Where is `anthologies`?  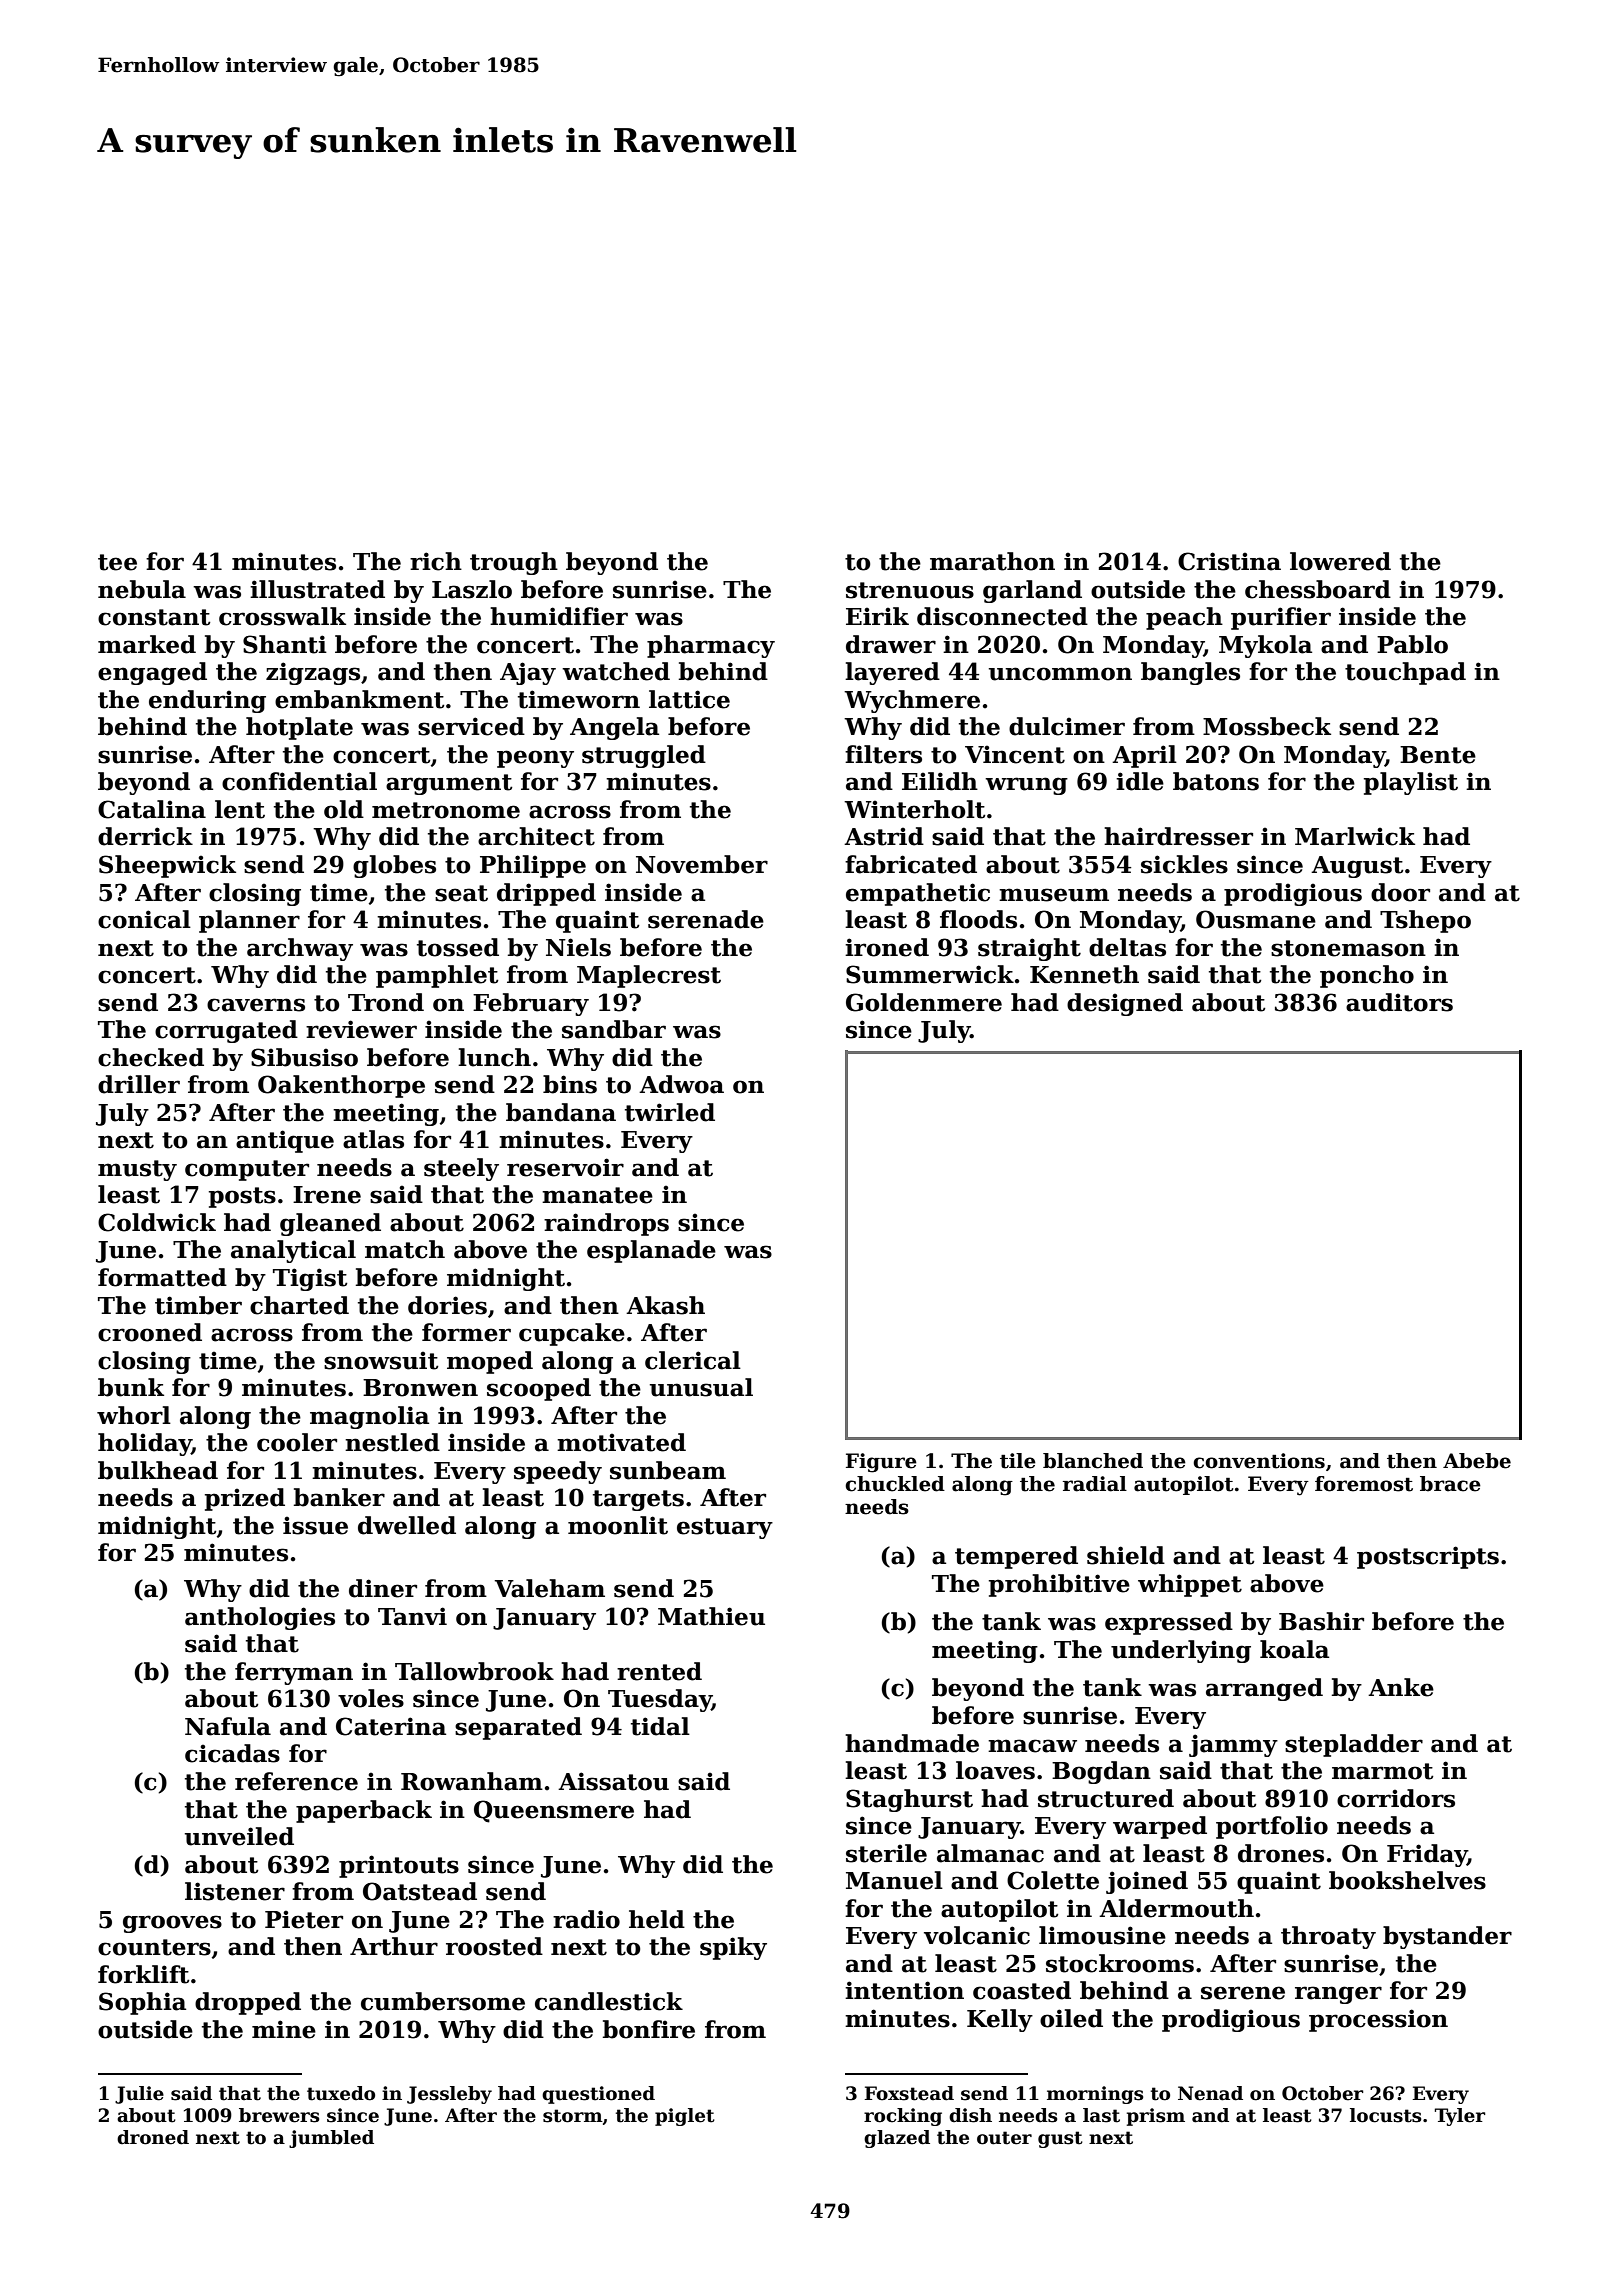
anthologies is located at coordinates (260, 1618).
